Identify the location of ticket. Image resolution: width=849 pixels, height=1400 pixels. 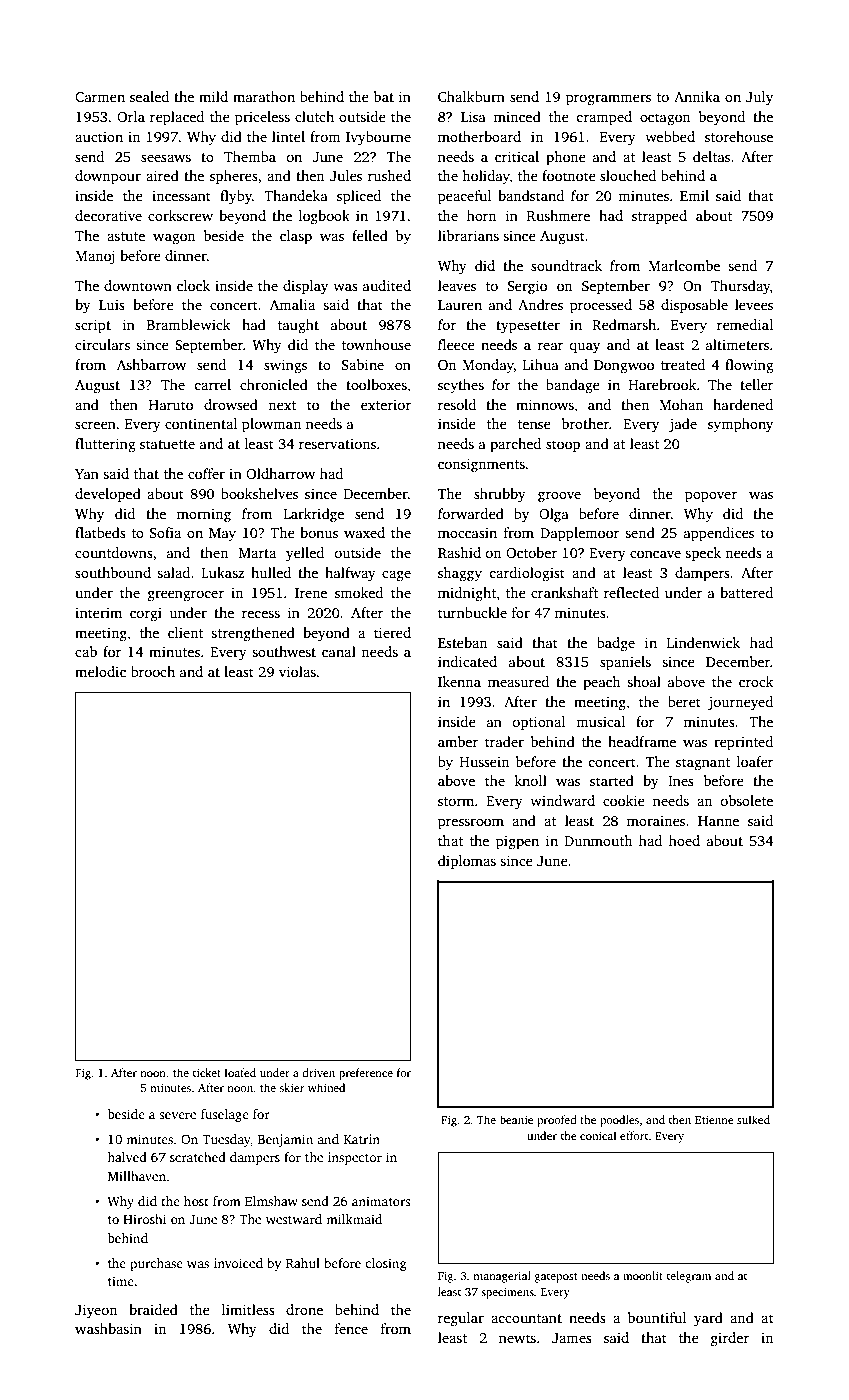
(207, 1072).
